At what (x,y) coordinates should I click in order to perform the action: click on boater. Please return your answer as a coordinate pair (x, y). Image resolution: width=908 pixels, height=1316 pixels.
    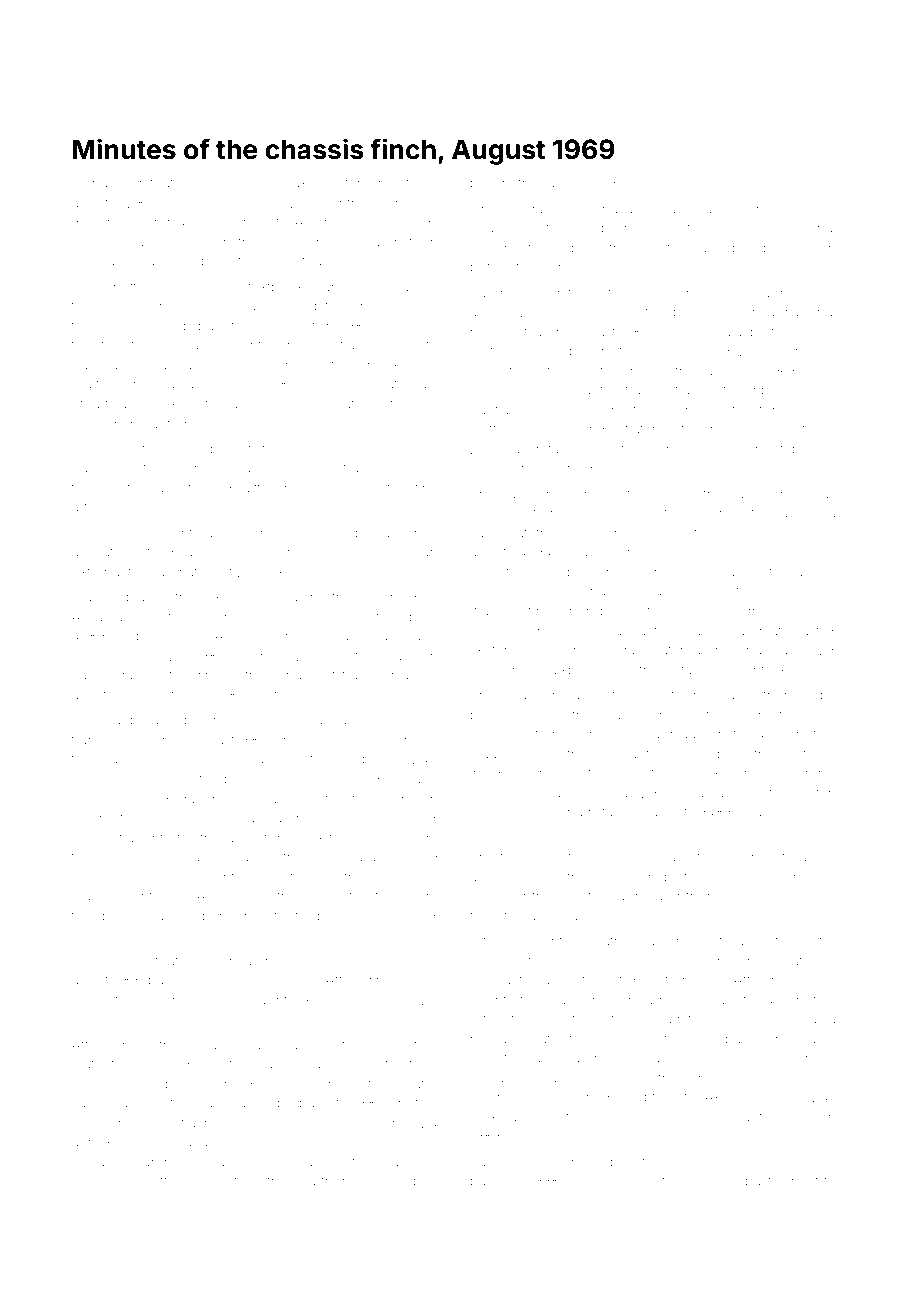
    Looking at the image, I should click on (417, 1084).
